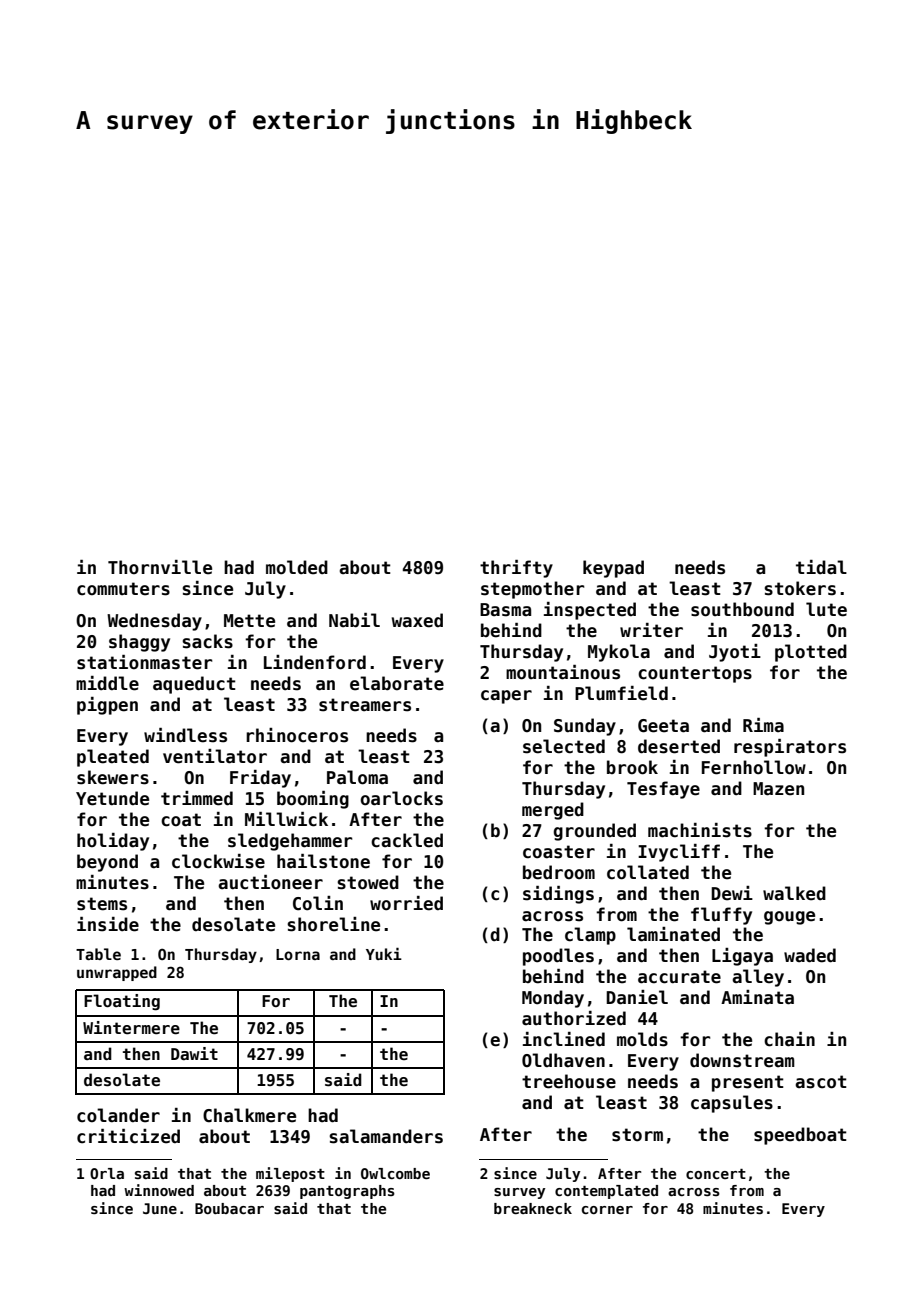  Describe the element at coordinates (742, 609) in the screenshot. I see `southbound` at that location.
